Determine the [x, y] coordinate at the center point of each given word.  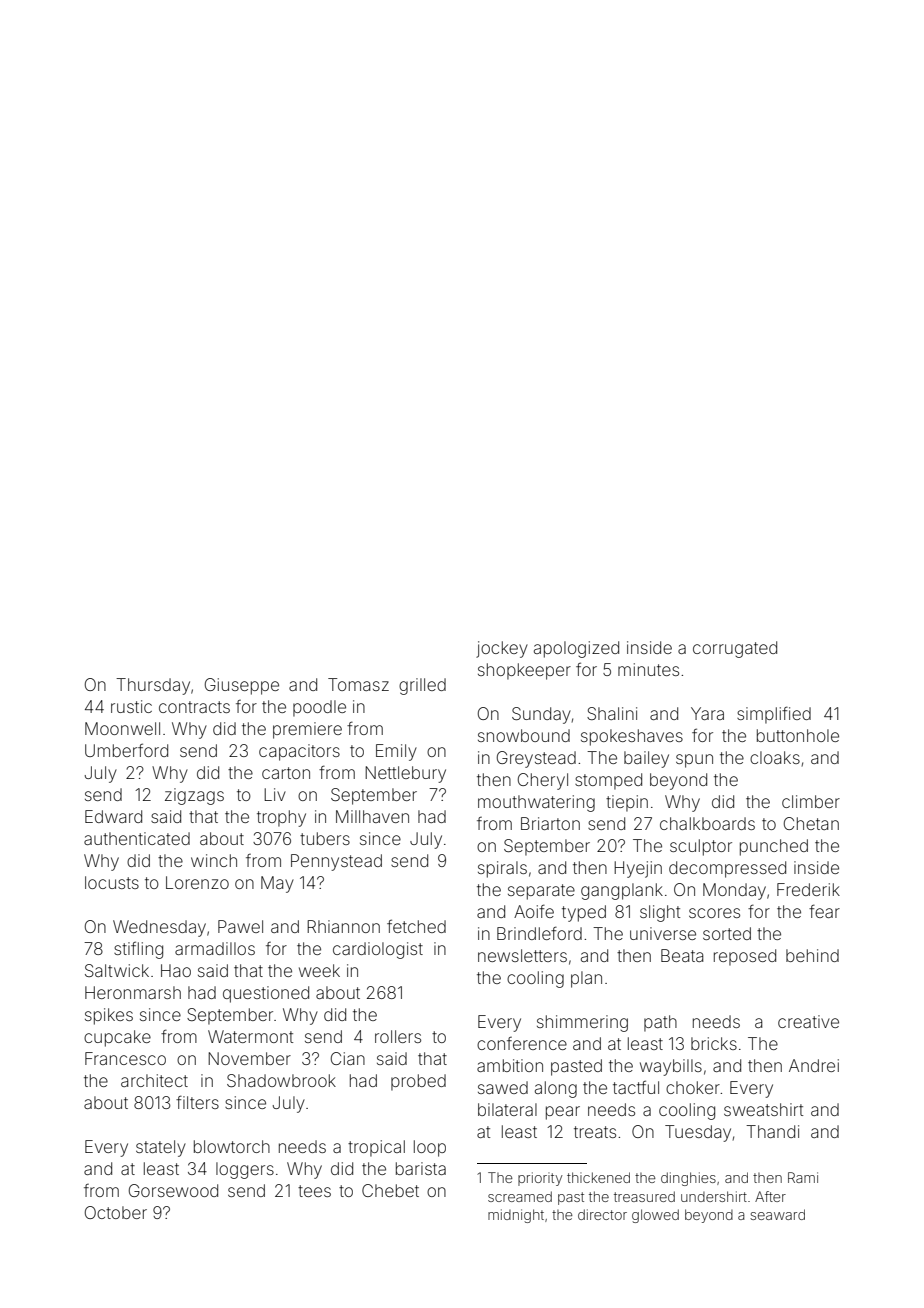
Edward [113, 816]
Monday [734, 891]
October [116, 1212]
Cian [348, 1058]
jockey [502, 649]
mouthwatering [536, 803]
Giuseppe [242, 686]
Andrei [814, 1065]
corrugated [735, 649]
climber [811, 801]
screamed [520, 1196]
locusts [112, 882]
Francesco [125, 1058]
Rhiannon [343, 926]
